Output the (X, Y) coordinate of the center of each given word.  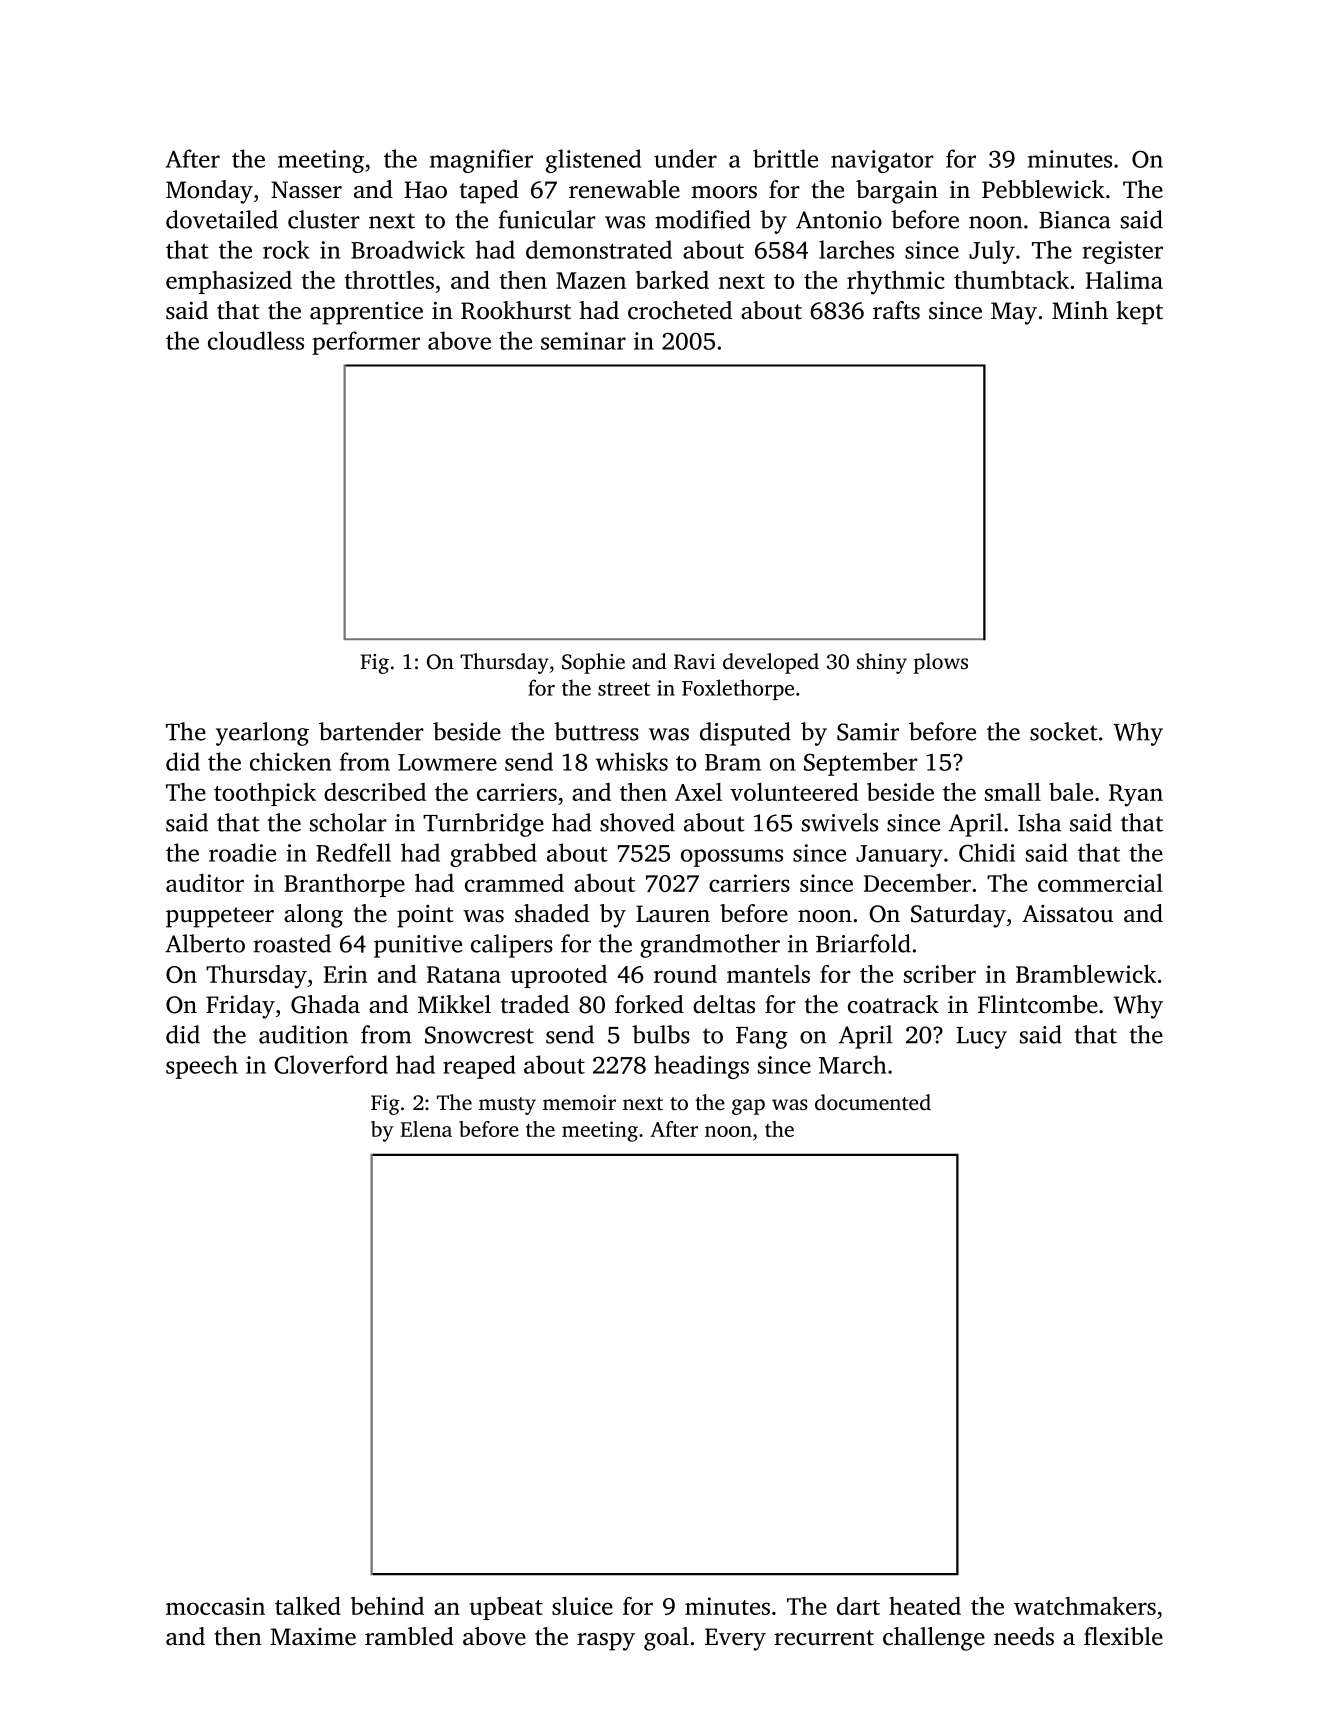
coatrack (893, 1004)
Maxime (313, 1637)
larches (856, 249)
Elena (426, 1129)
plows (941, 663)
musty (507, 1106)
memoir (579, 1103)
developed (771, 663)
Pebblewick (1043, 189)
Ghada (325, 1004)
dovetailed (222, 219)
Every (735, 1639)
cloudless (256, 340)
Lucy (981, 1038)
